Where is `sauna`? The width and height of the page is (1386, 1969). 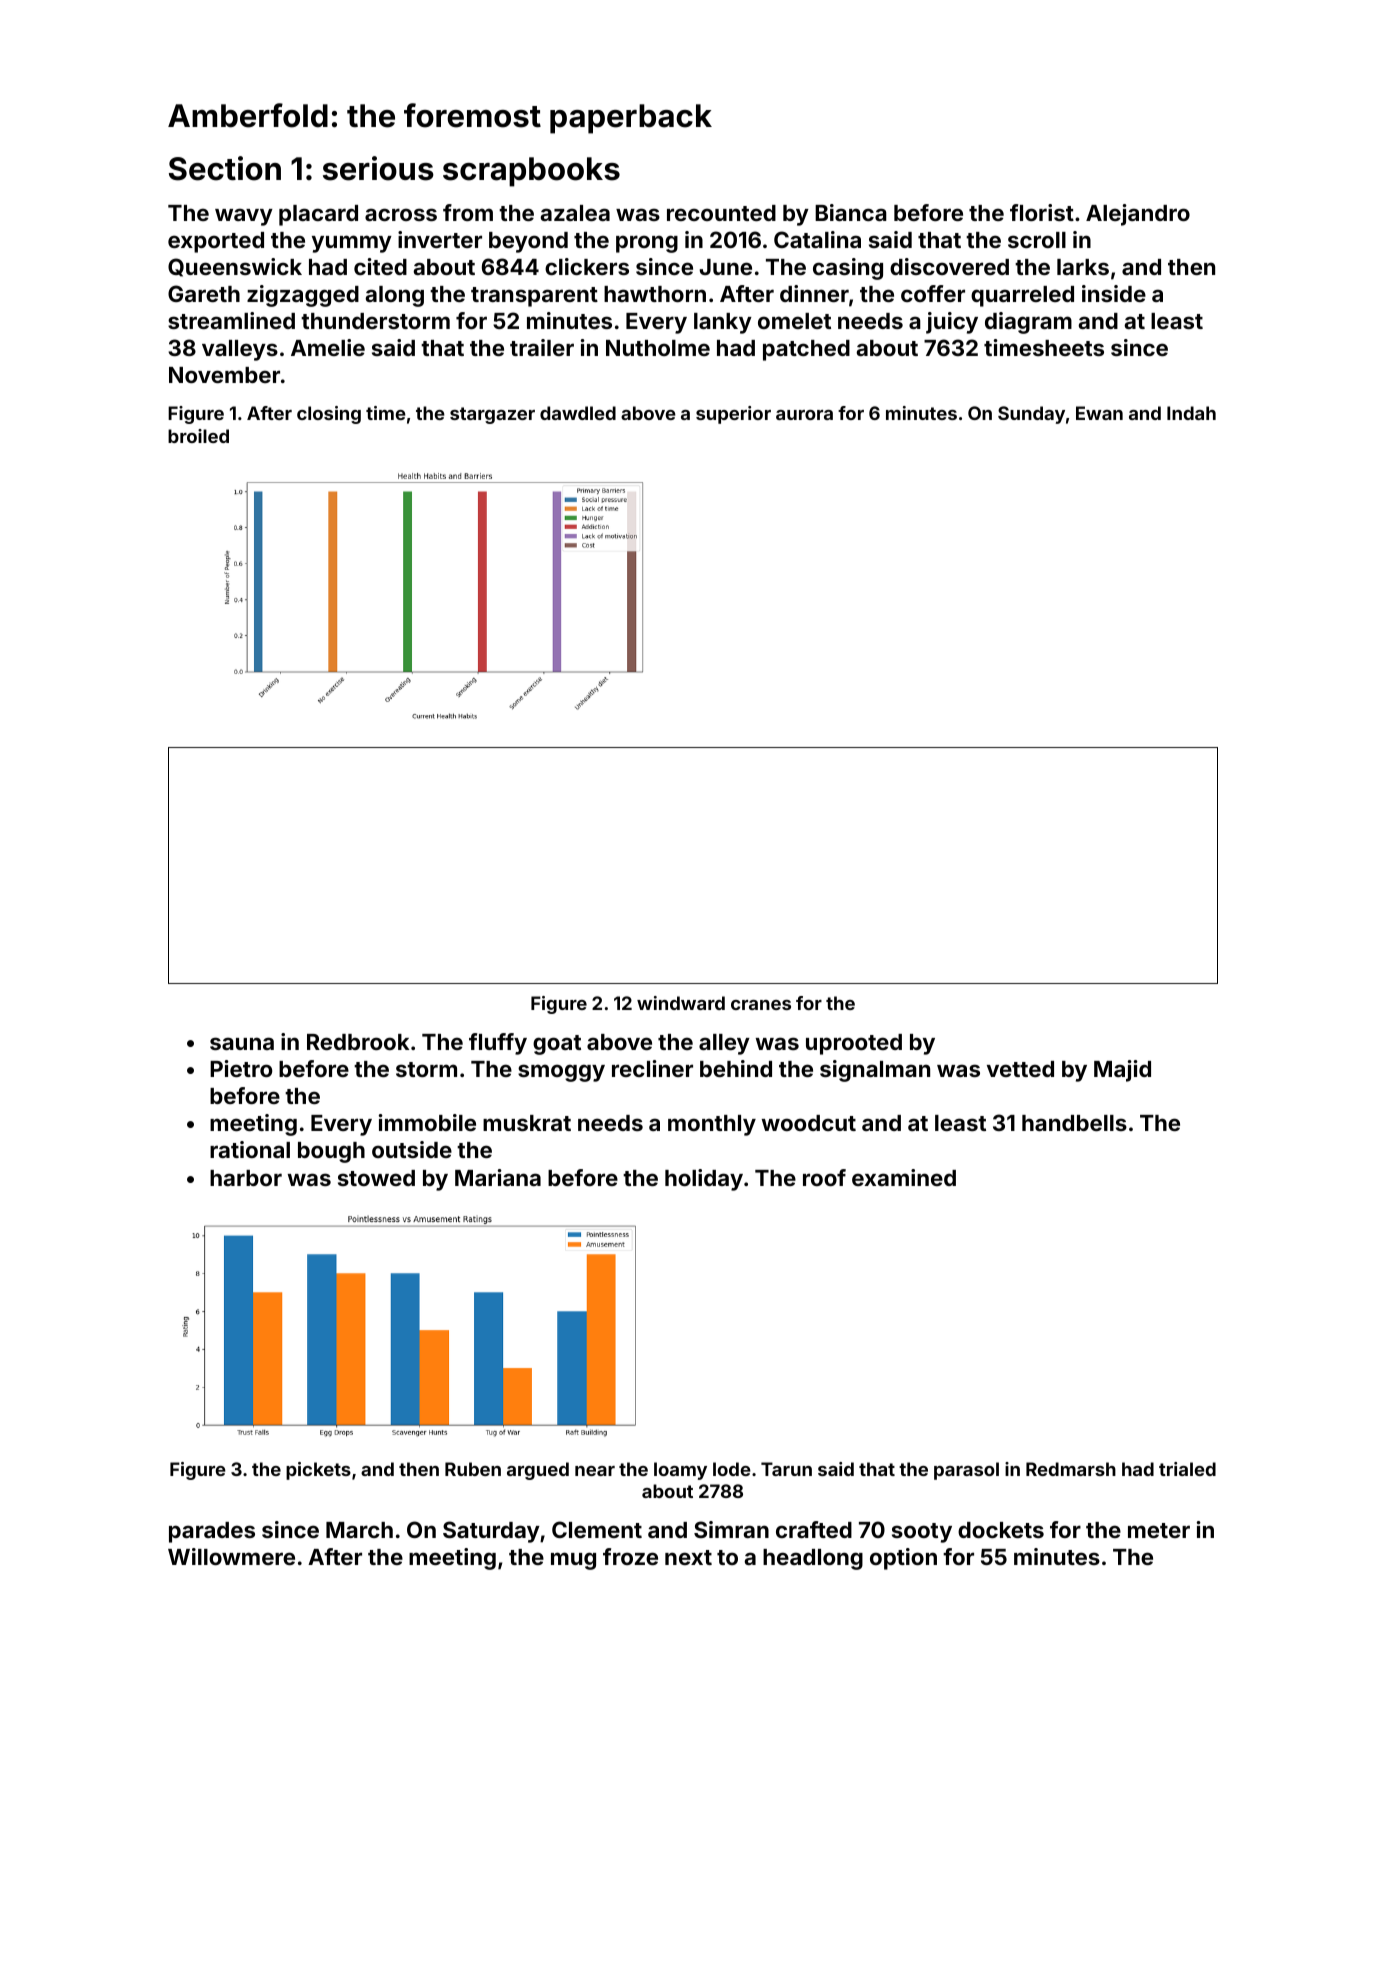 sauna is located at coordinates (242, 1043).
